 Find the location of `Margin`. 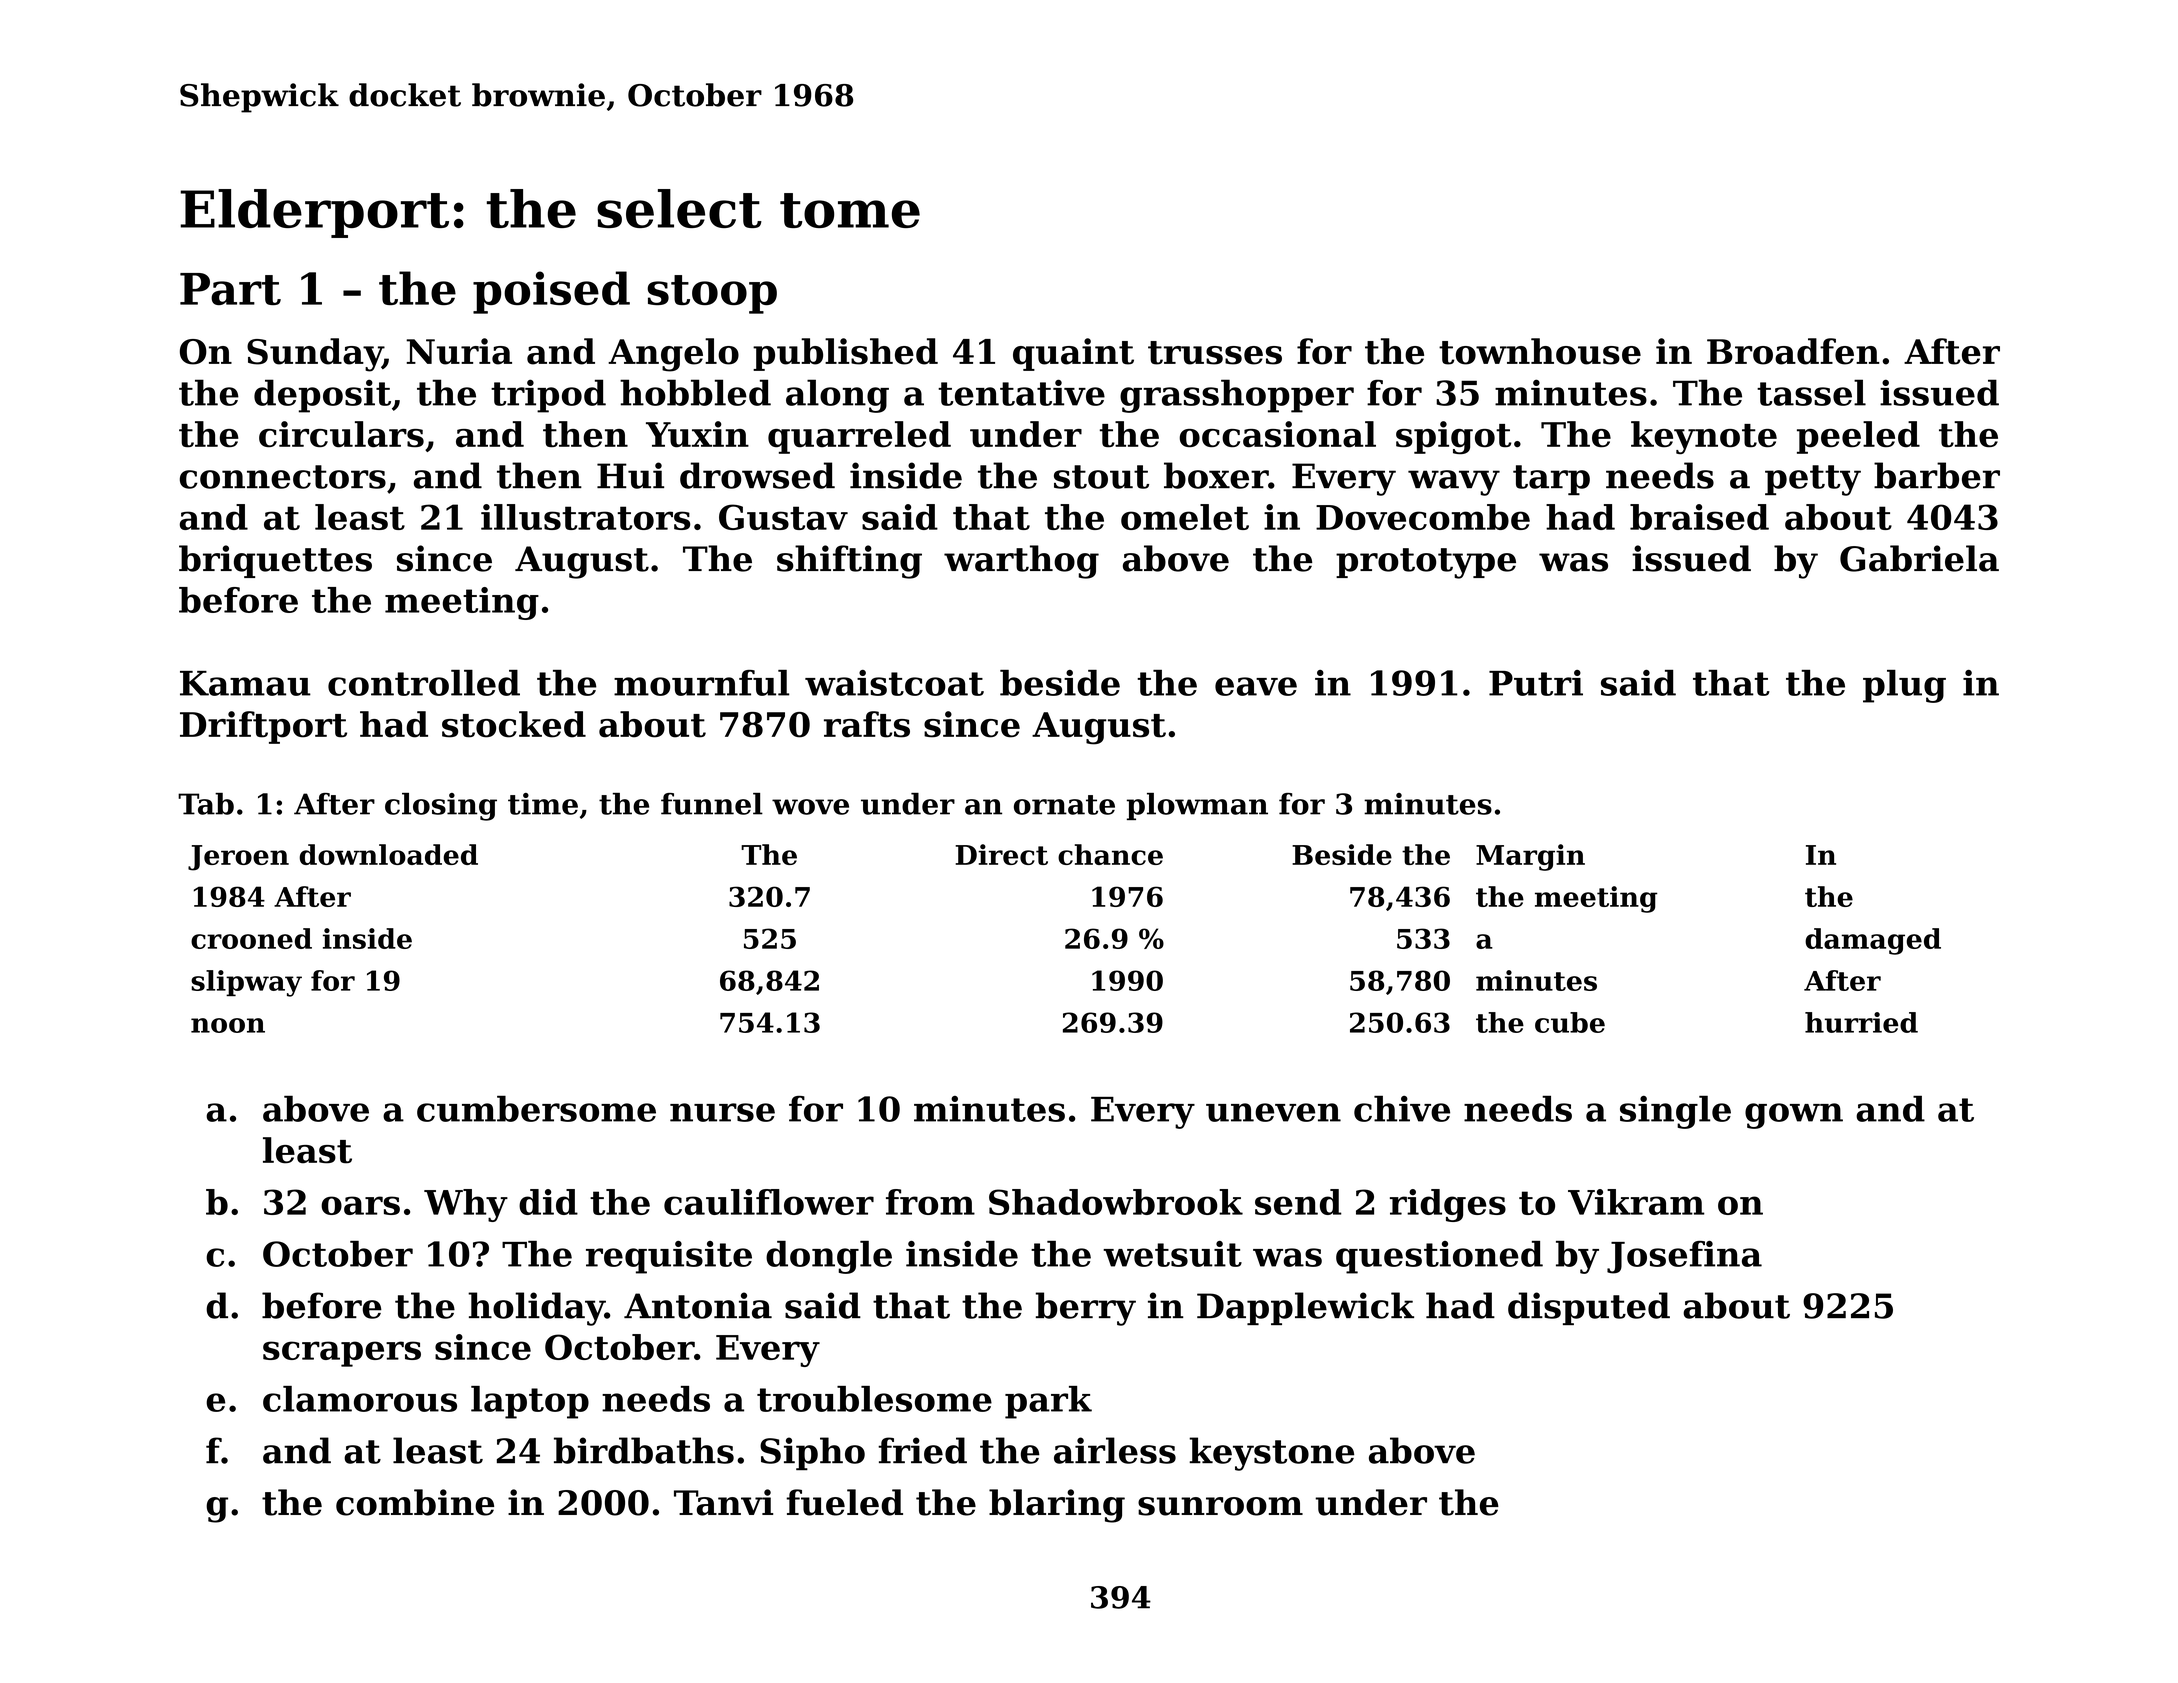

Margin is located at coordinates (1530, 857).
